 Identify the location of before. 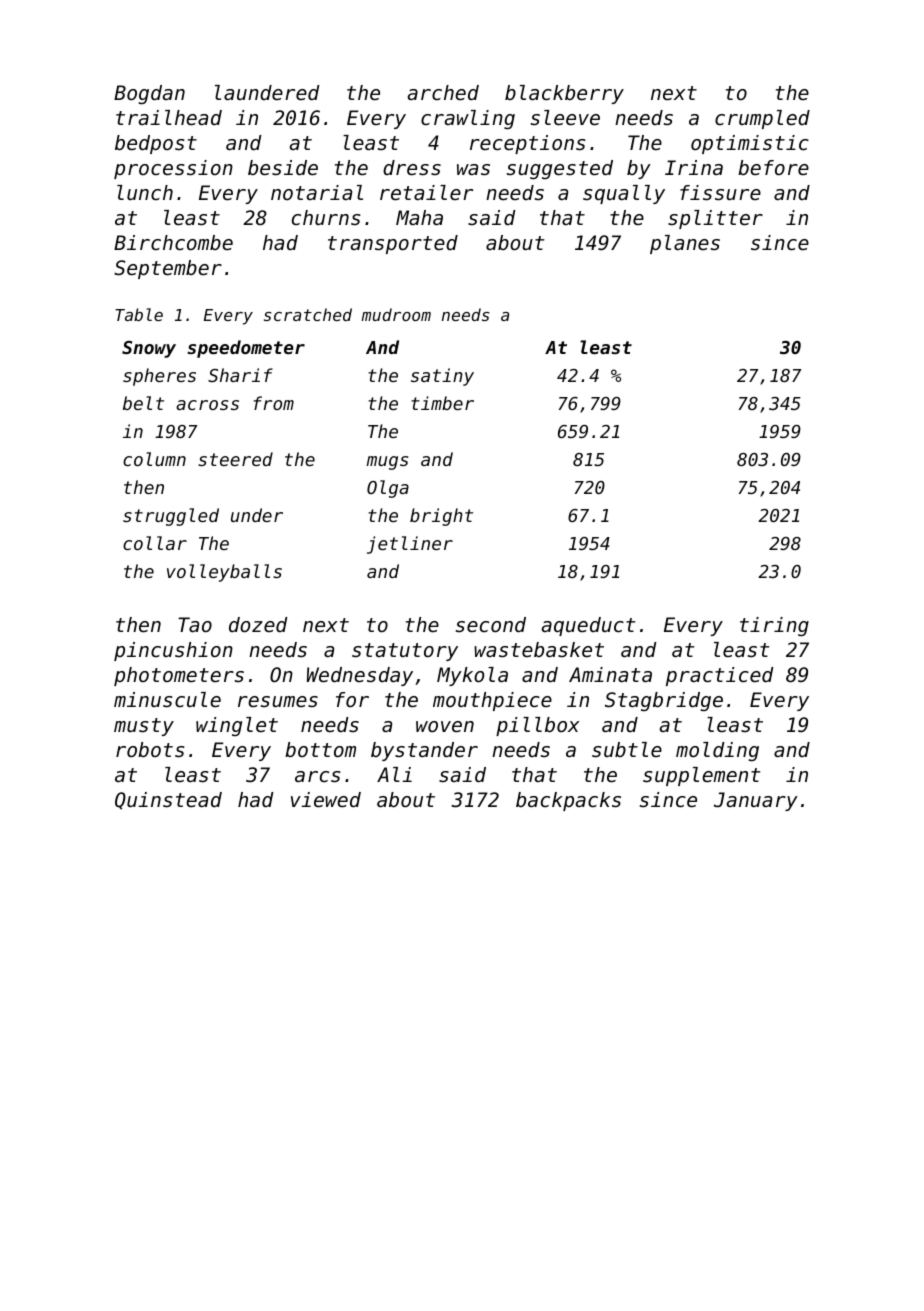
(773, 168).
